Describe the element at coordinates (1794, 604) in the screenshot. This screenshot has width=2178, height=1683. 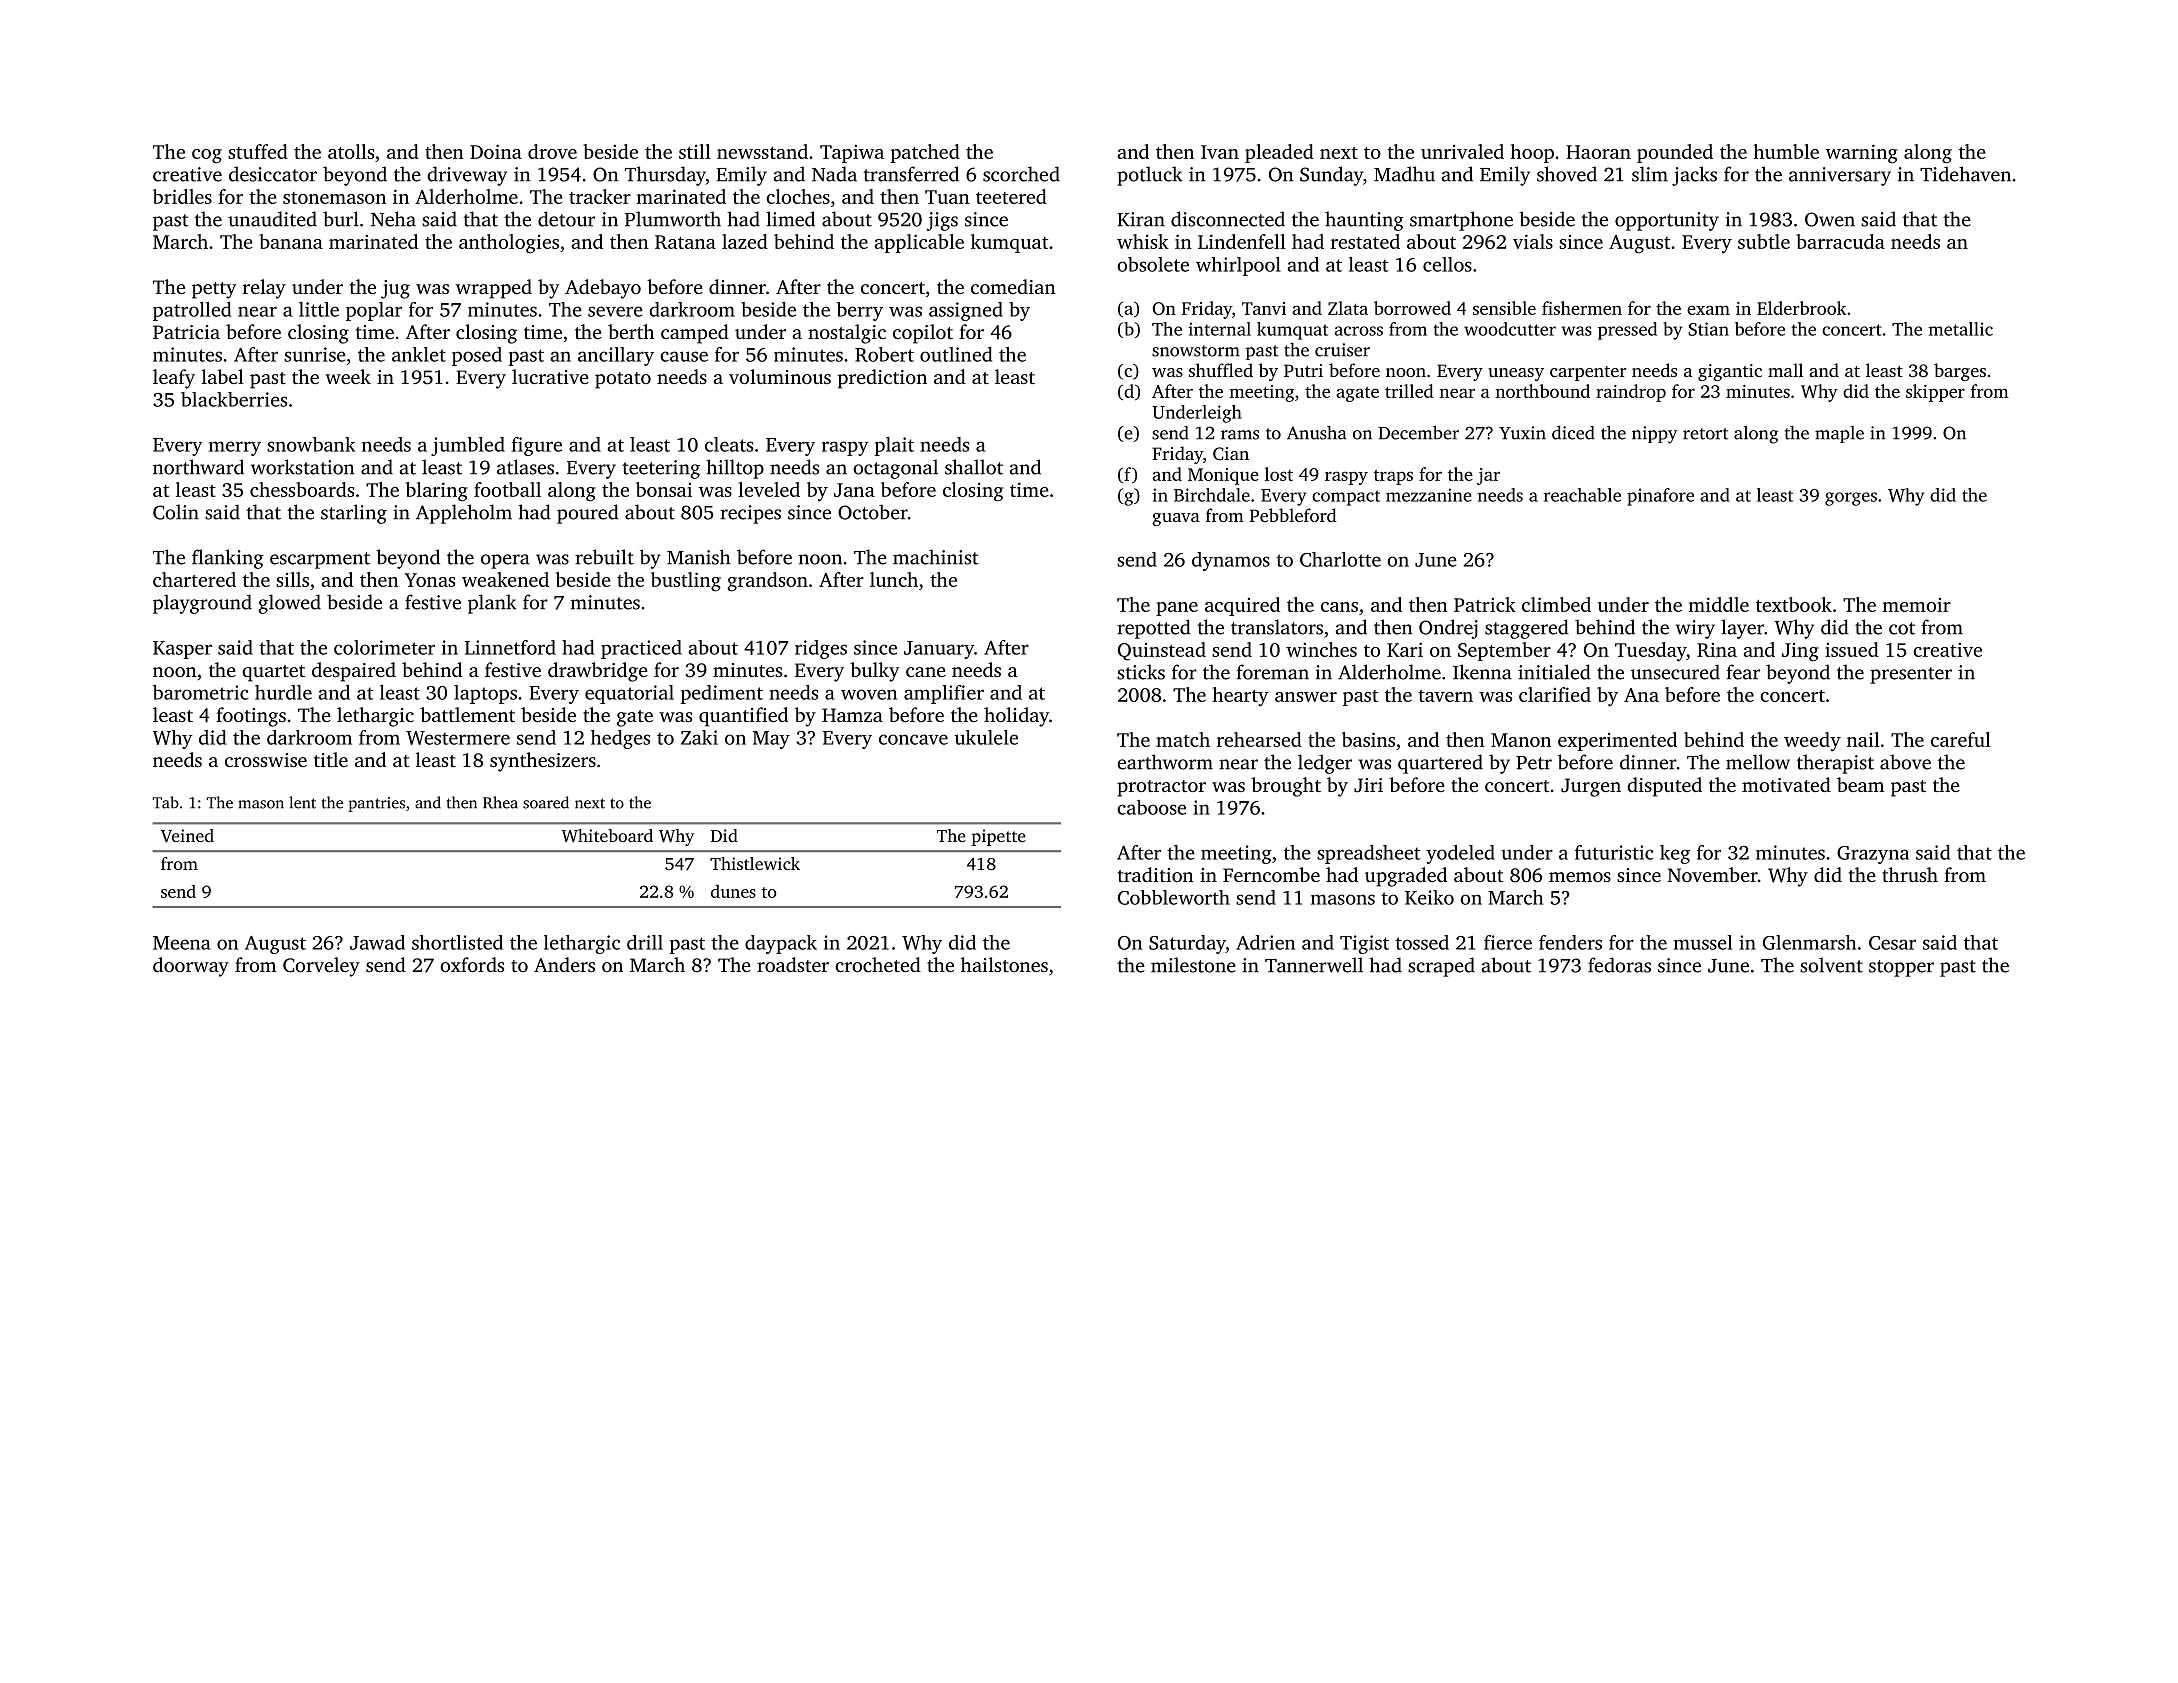
I see `textbook` at that location.
